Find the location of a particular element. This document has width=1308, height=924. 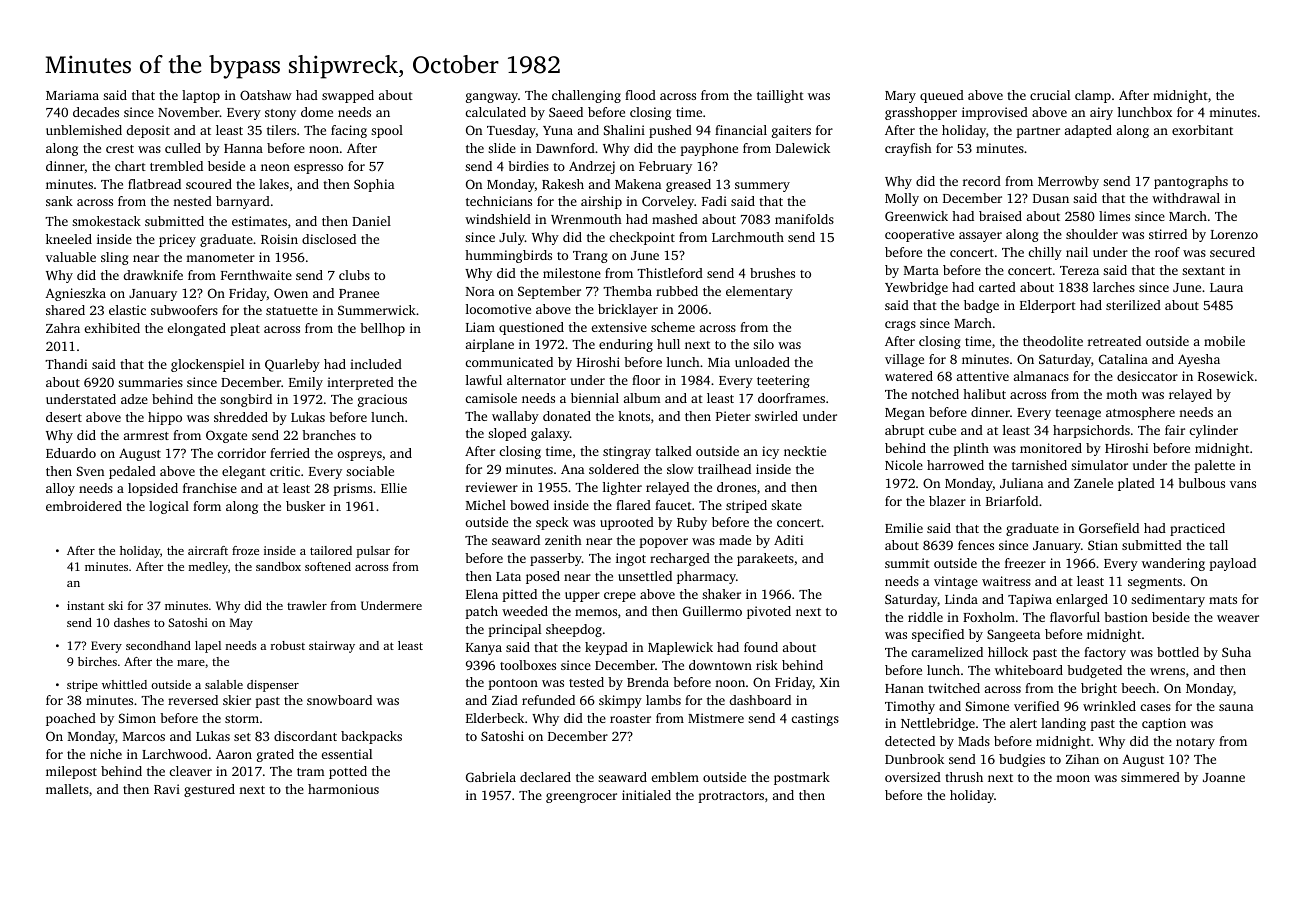

Joanne is located at coordinates (1224, 777).
